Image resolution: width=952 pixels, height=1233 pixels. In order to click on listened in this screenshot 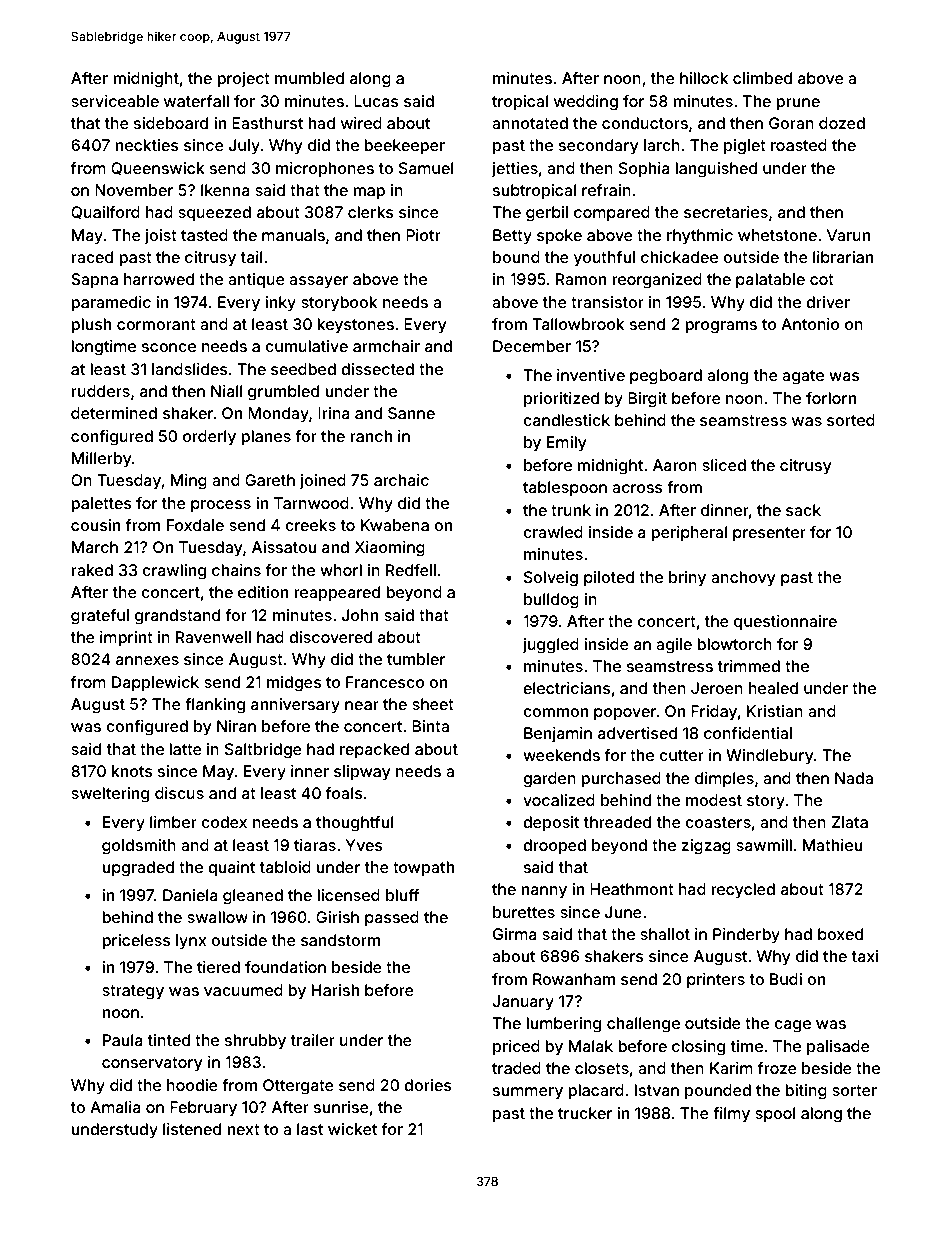, I will do `click(192, 1129)`.
